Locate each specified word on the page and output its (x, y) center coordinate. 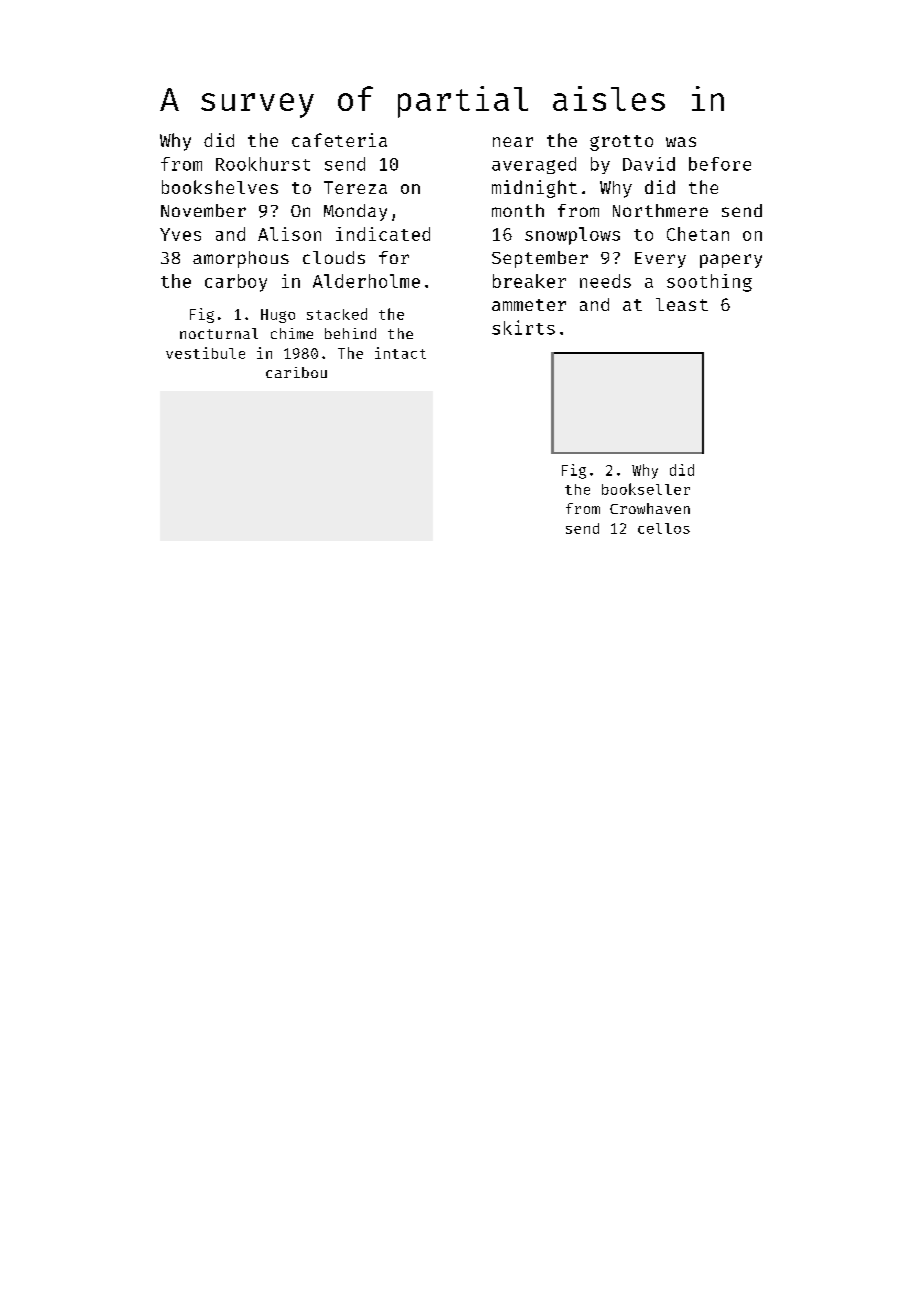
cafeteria (339, 140)
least (682, 304)
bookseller (646, 489)
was (681, 142)
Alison (289, 234)
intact (400, 353)
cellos (664, 528)
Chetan (698, 234)
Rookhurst (263, 164)
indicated (383, 234)
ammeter (529, 305)
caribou (296, 372)
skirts (523, 327)
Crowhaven (650, 508)
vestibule (205, 353)
